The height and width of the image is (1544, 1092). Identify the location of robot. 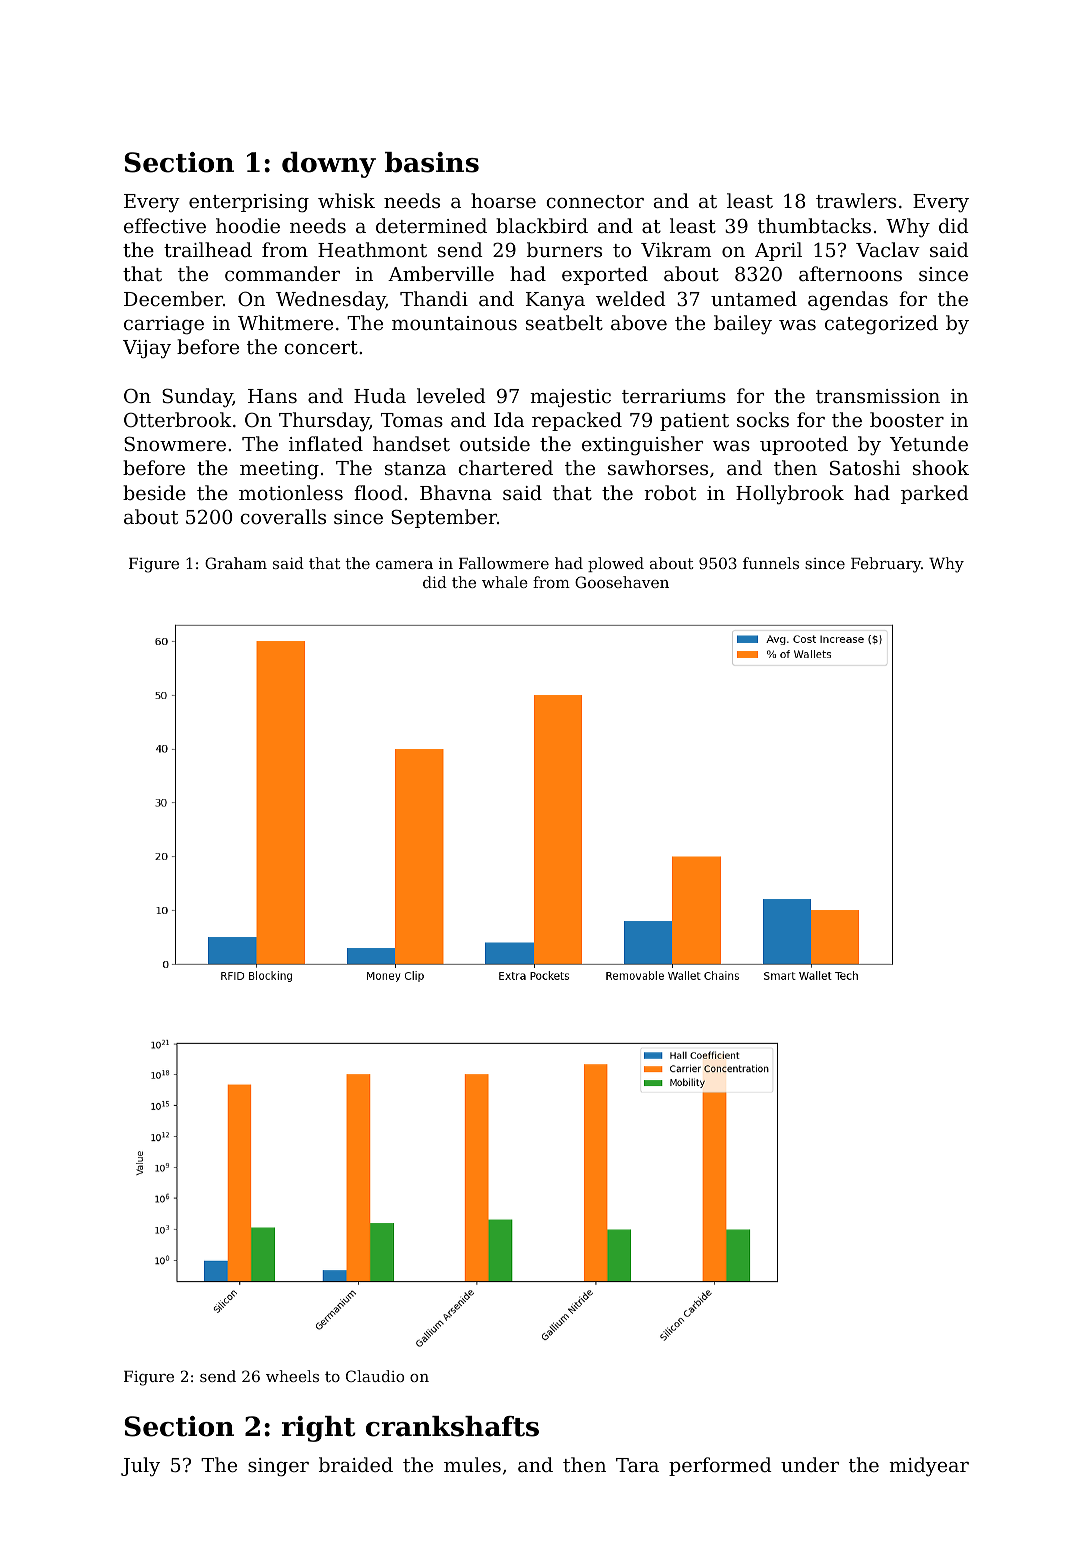
(670, 492).
